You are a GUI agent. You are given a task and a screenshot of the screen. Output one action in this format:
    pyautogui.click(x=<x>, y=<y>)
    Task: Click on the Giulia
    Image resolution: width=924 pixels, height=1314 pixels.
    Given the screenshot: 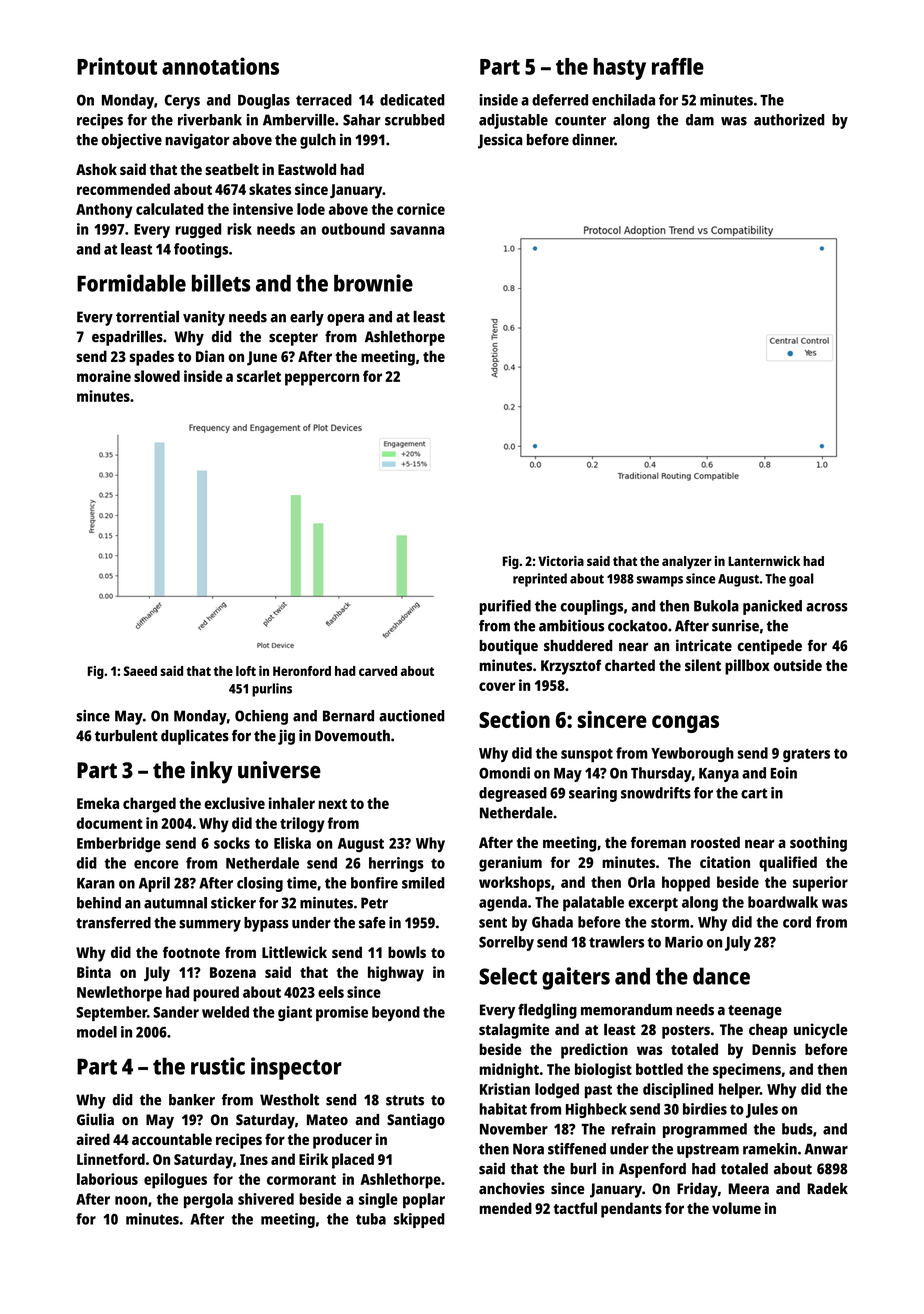 What is the action you would take?
    pyautogui.click(x=95, y=1119)
